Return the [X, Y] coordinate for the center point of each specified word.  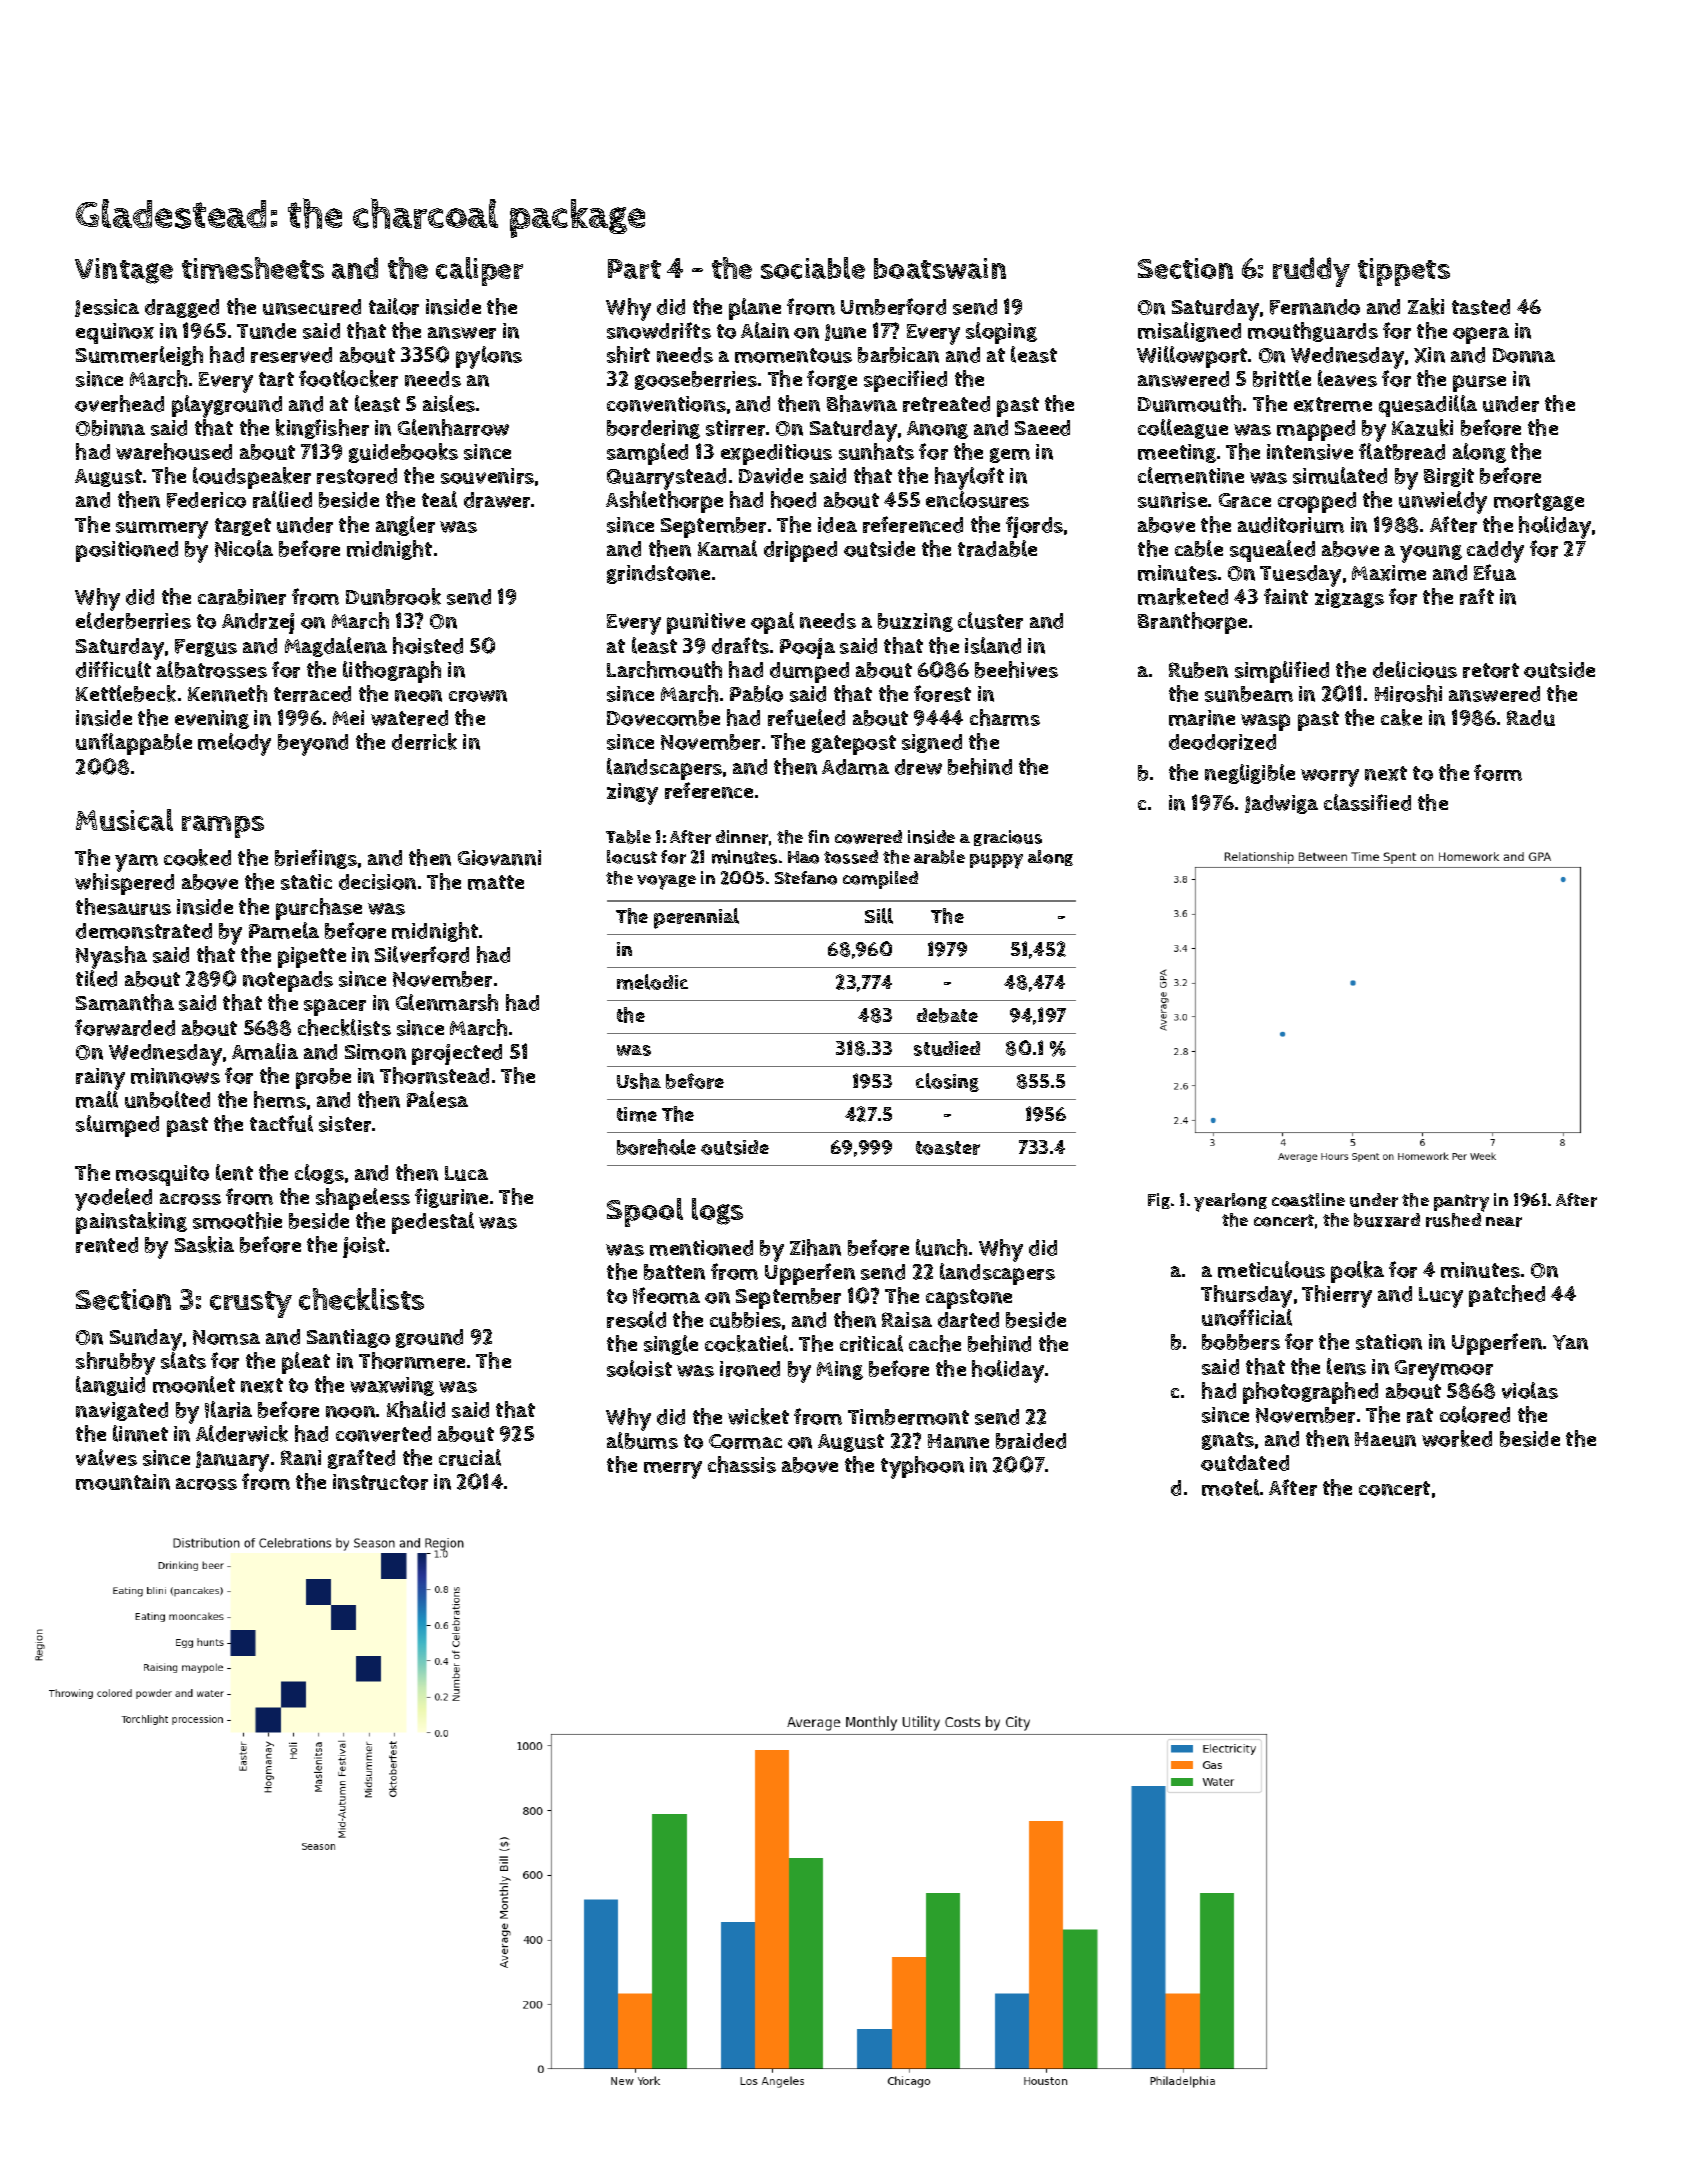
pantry [1461, 1203]
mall [97, 1099]
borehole [656, 1147]
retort [1491, 670]
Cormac [745, 1441]
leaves [1347, 378]
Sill [879, 916]
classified [1367, 802]
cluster [990, 620]
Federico [206, 500]
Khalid [416, 1409]
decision [377, 882]
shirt [628, 354]
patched [1507, 1296]
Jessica [107, 308]
